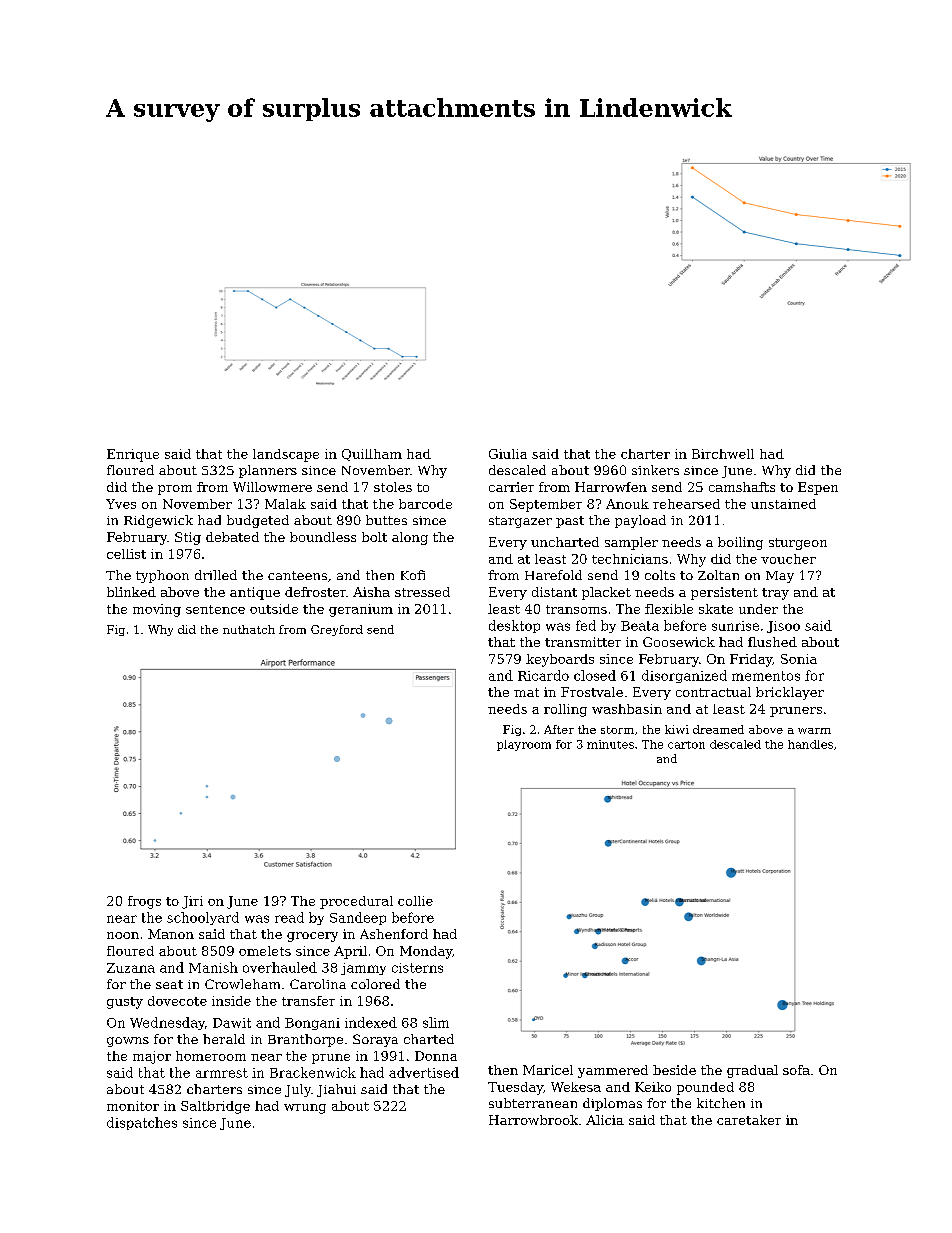 The width and height of the screenshot is (952, 1233). What do you see at coordinates (394, 934) in the screenshot?
I see `Ashenford` at bounding box center [394, 934].
